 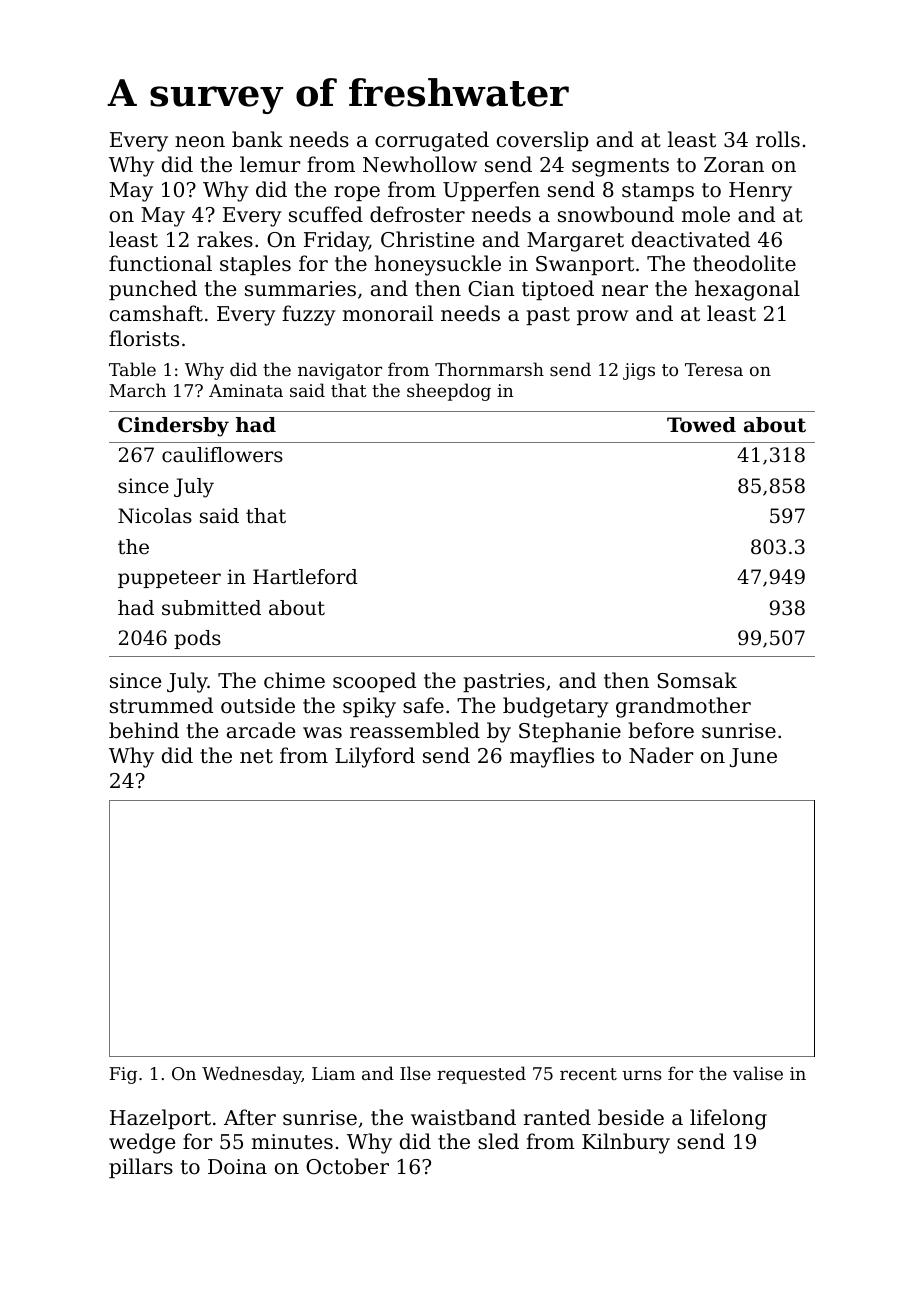 I want to click on behind, so click(x=144, y=730).
